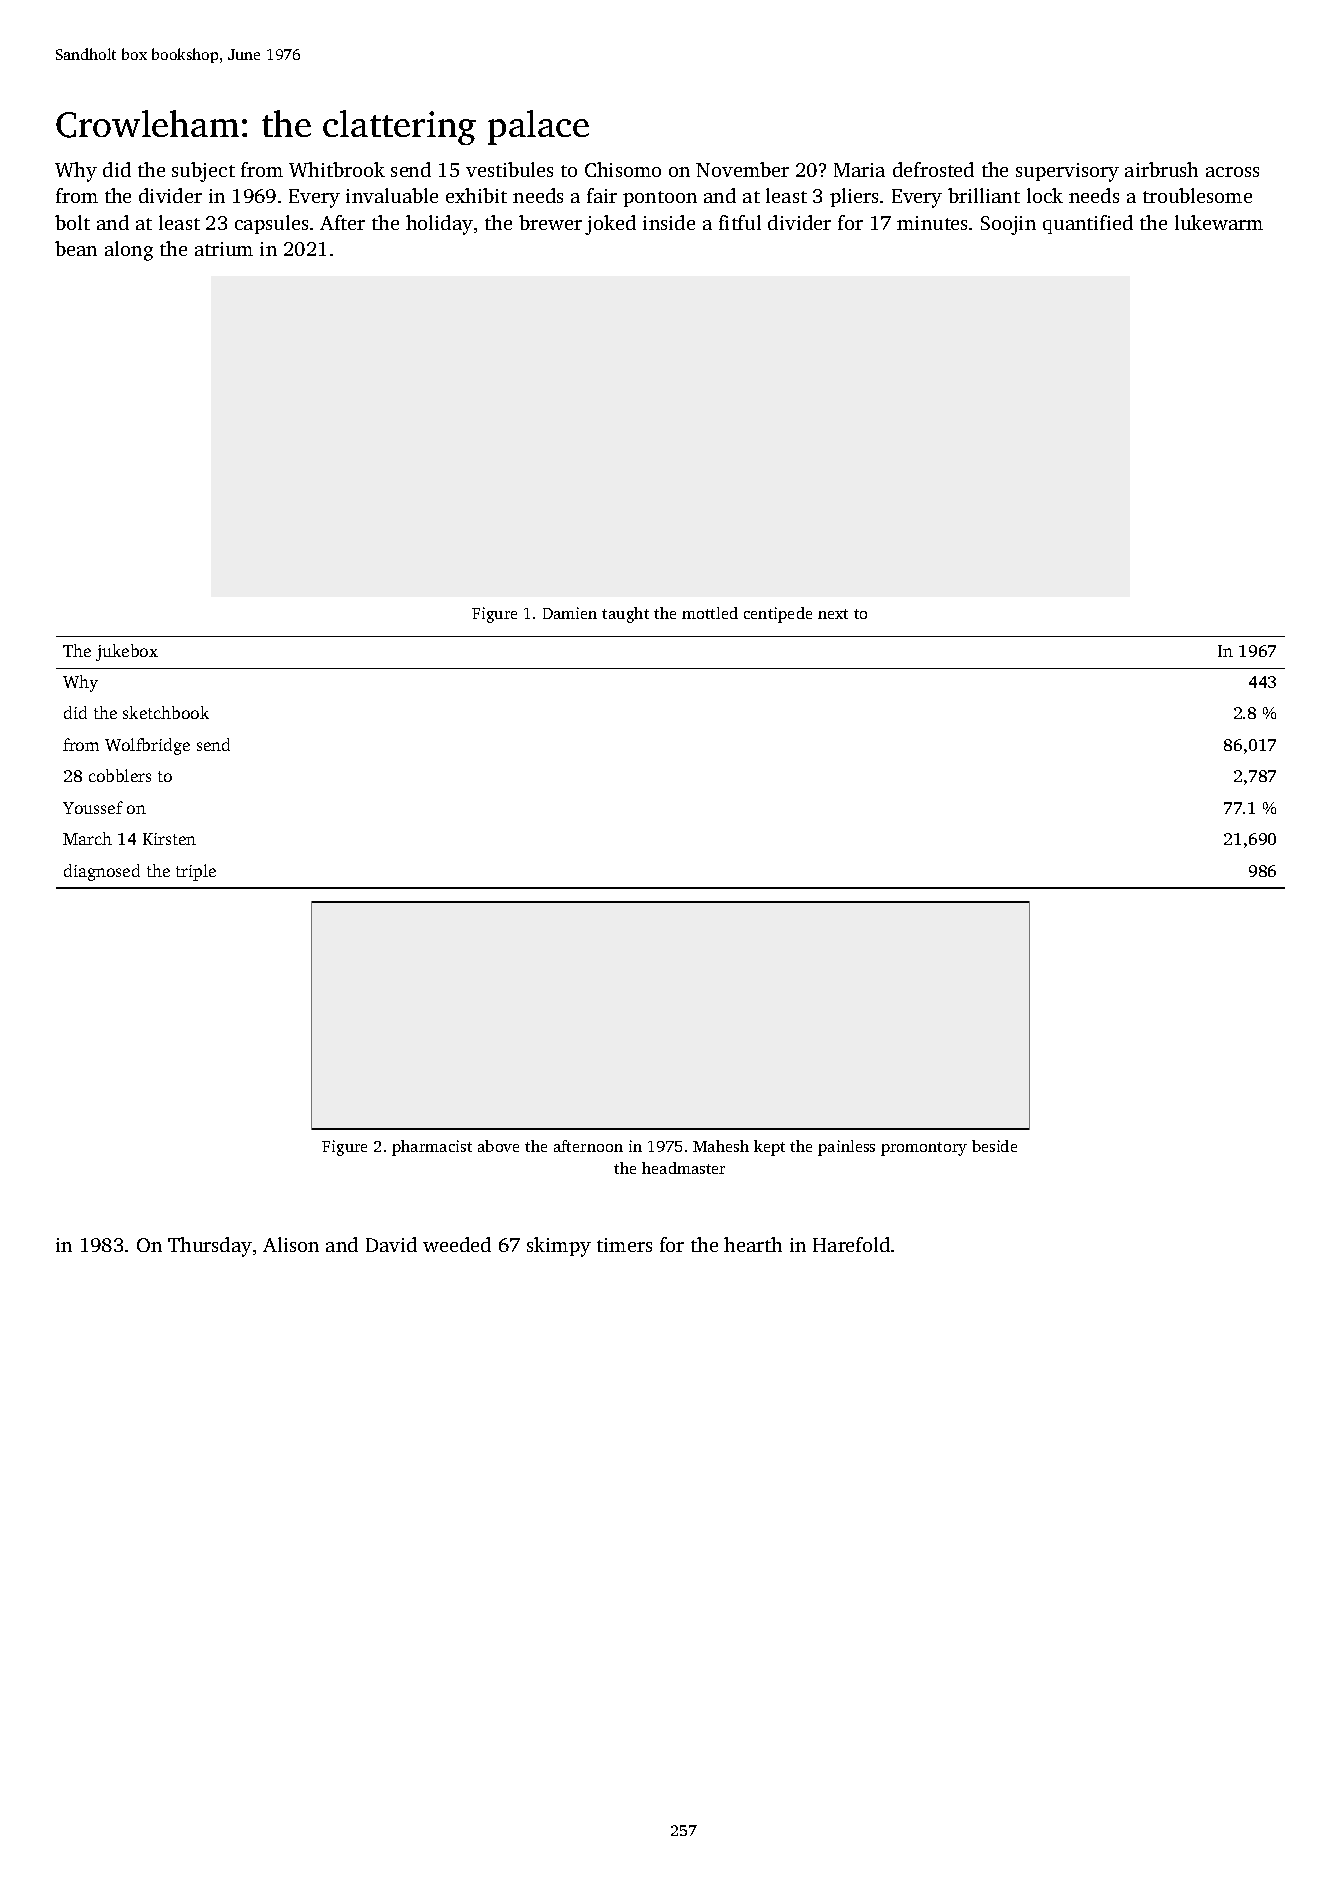 The height and width of the image is (1896, 1341). What do you see at coordinates (210, 1247) in the image?
I see `Thursday` at bounding box center [210, 1247].
